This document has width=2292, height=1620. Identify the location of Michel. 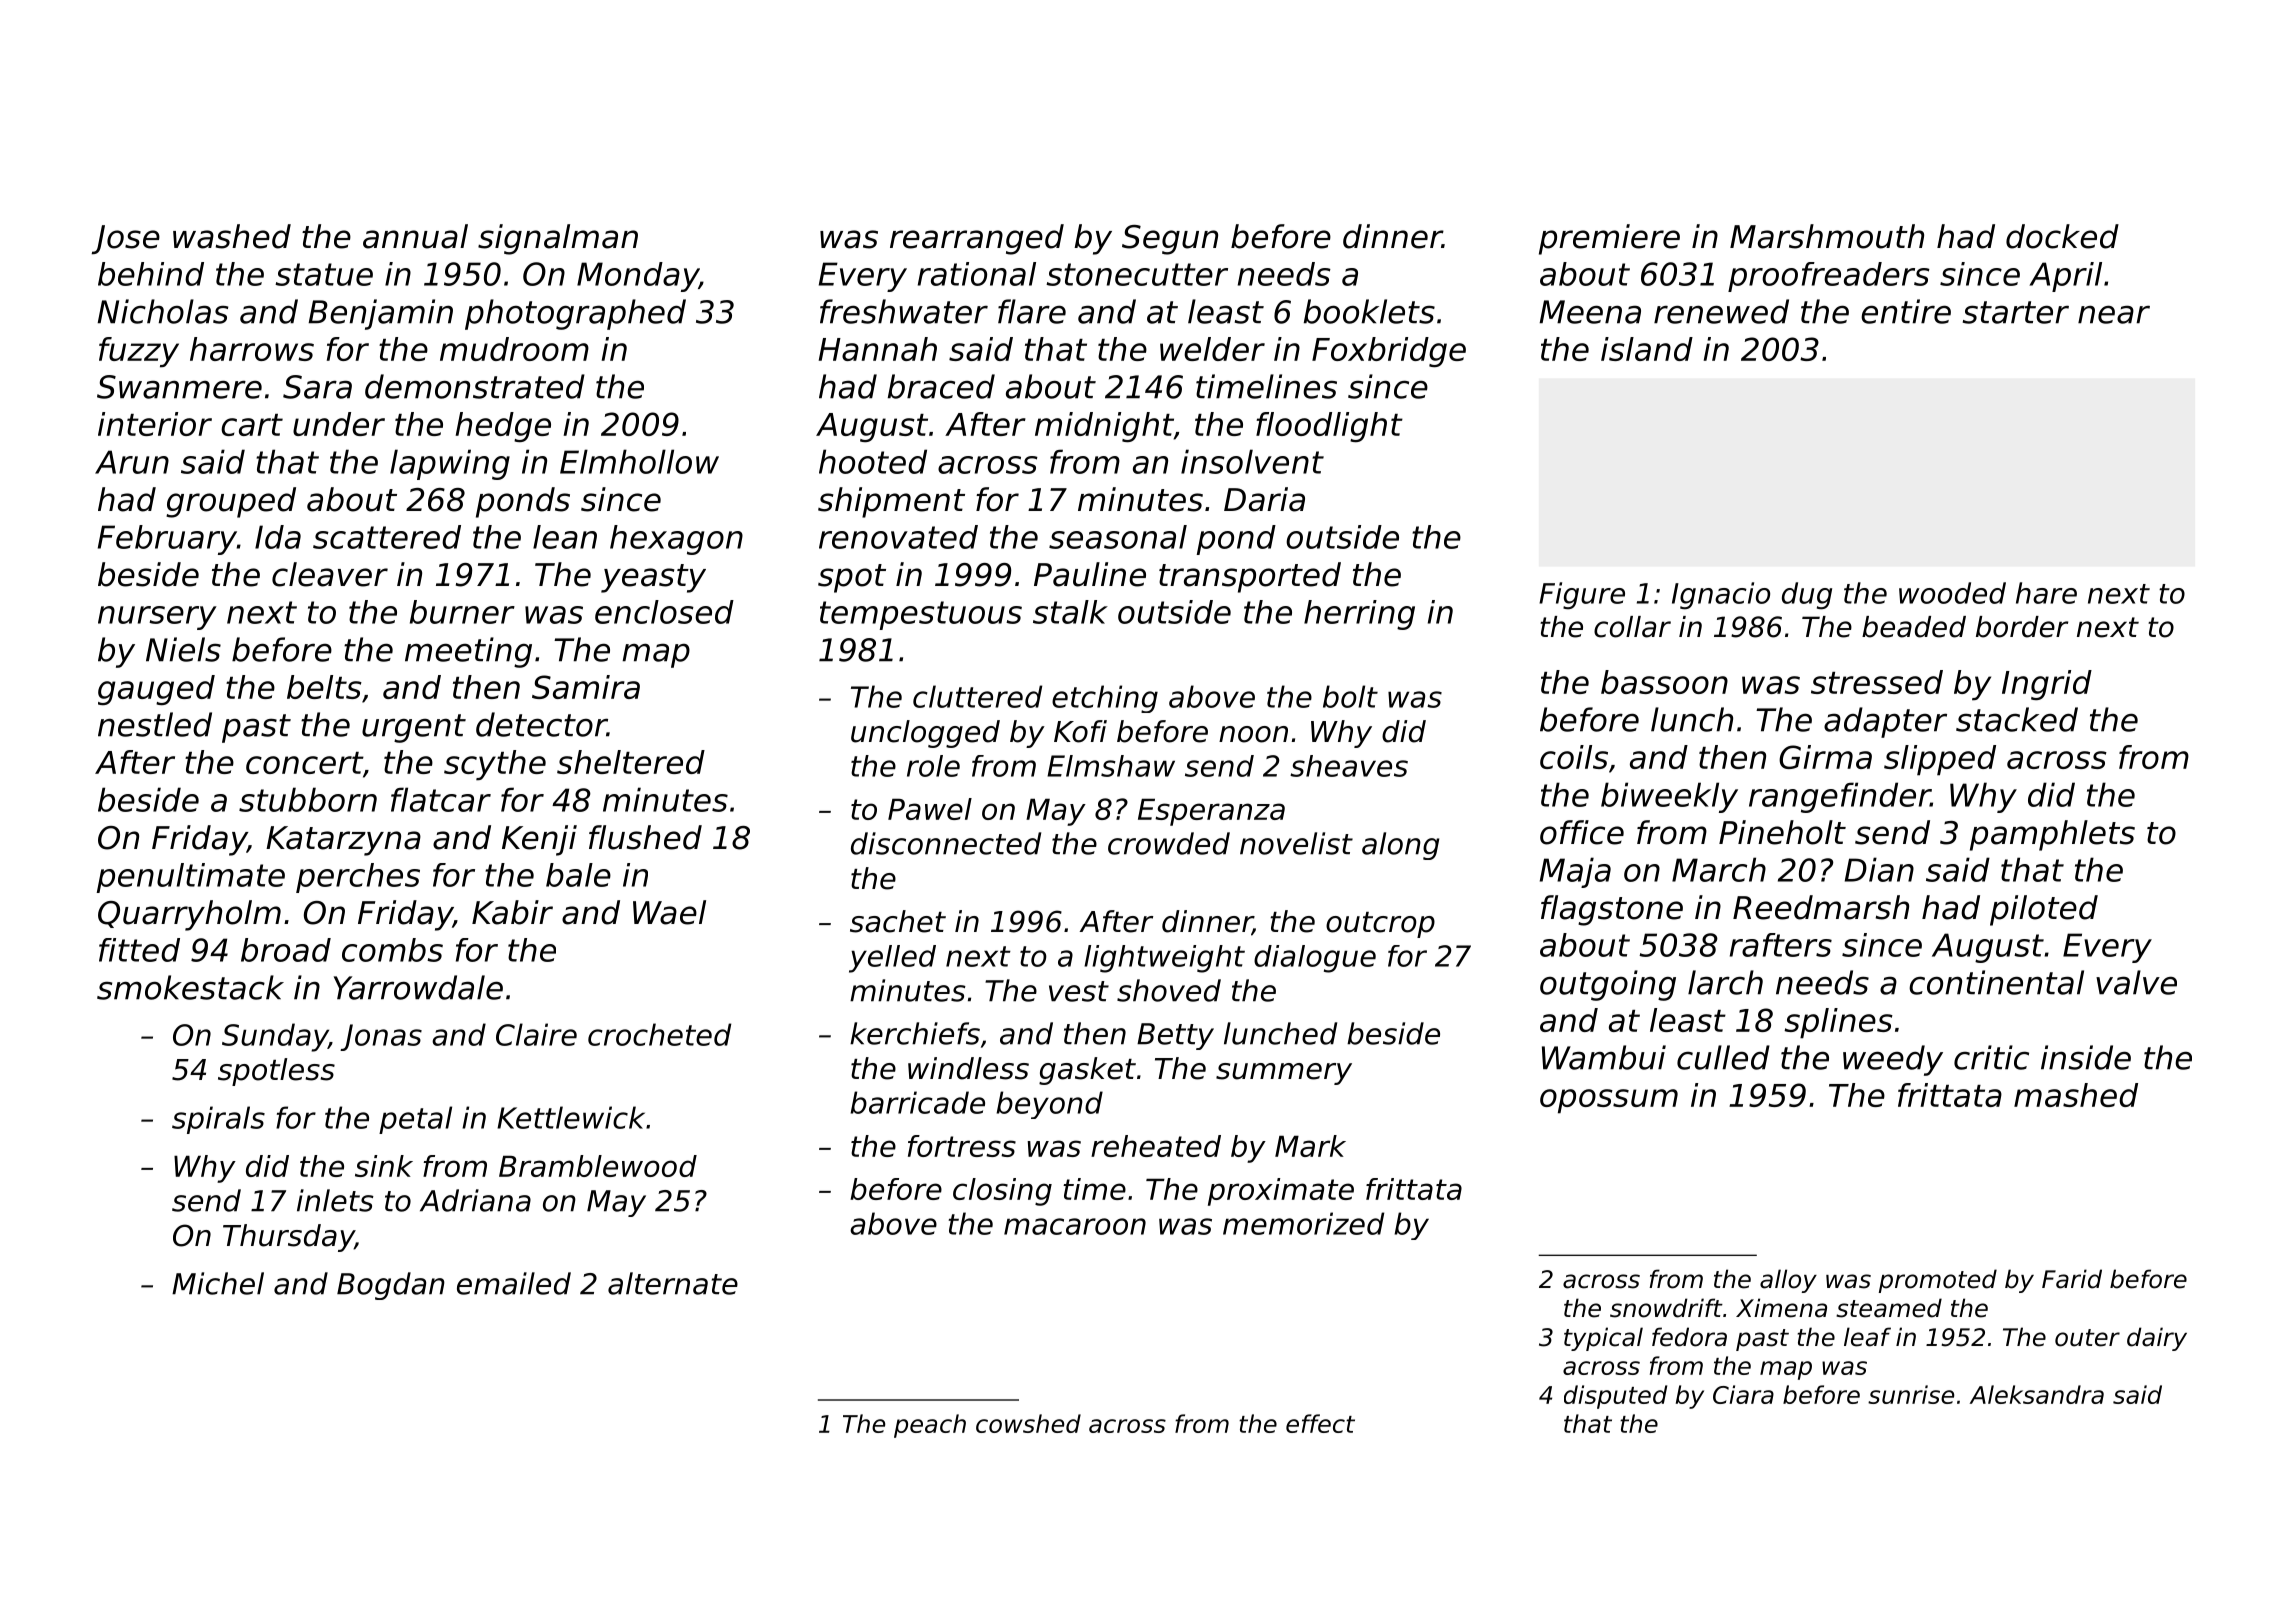
(218, 1283).
